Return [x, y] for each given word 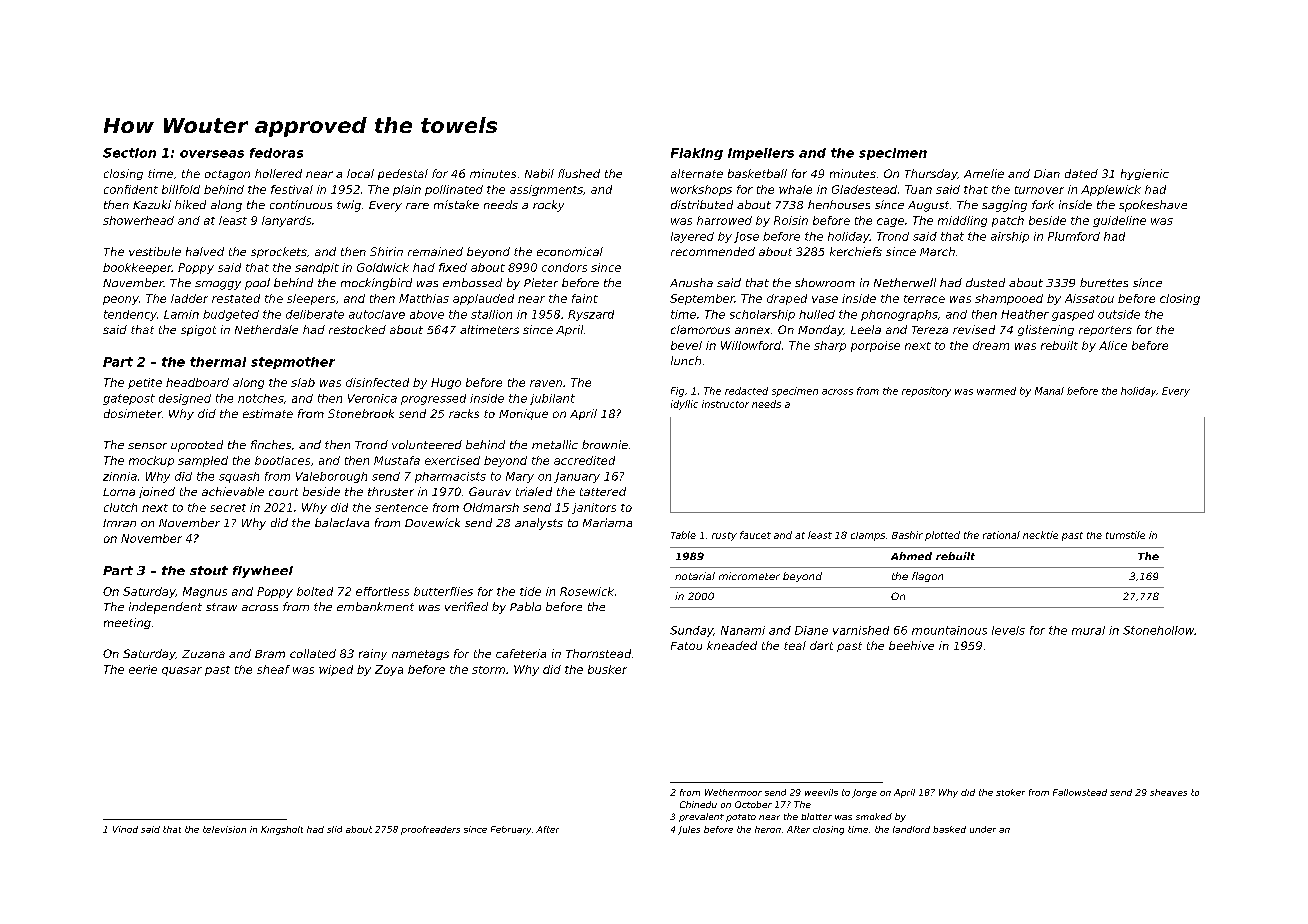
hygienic [1145, 174]
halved [205, 251]
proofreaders [430, 830]
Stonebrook [361, 413]
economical [570, 251]
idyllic [684, 405]
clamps [868, 536]
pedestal [403, 174]
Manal [1049, 391]
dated [1081, 173]
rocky [548, 206]
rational [1001, 535]
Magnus [205, 592]
